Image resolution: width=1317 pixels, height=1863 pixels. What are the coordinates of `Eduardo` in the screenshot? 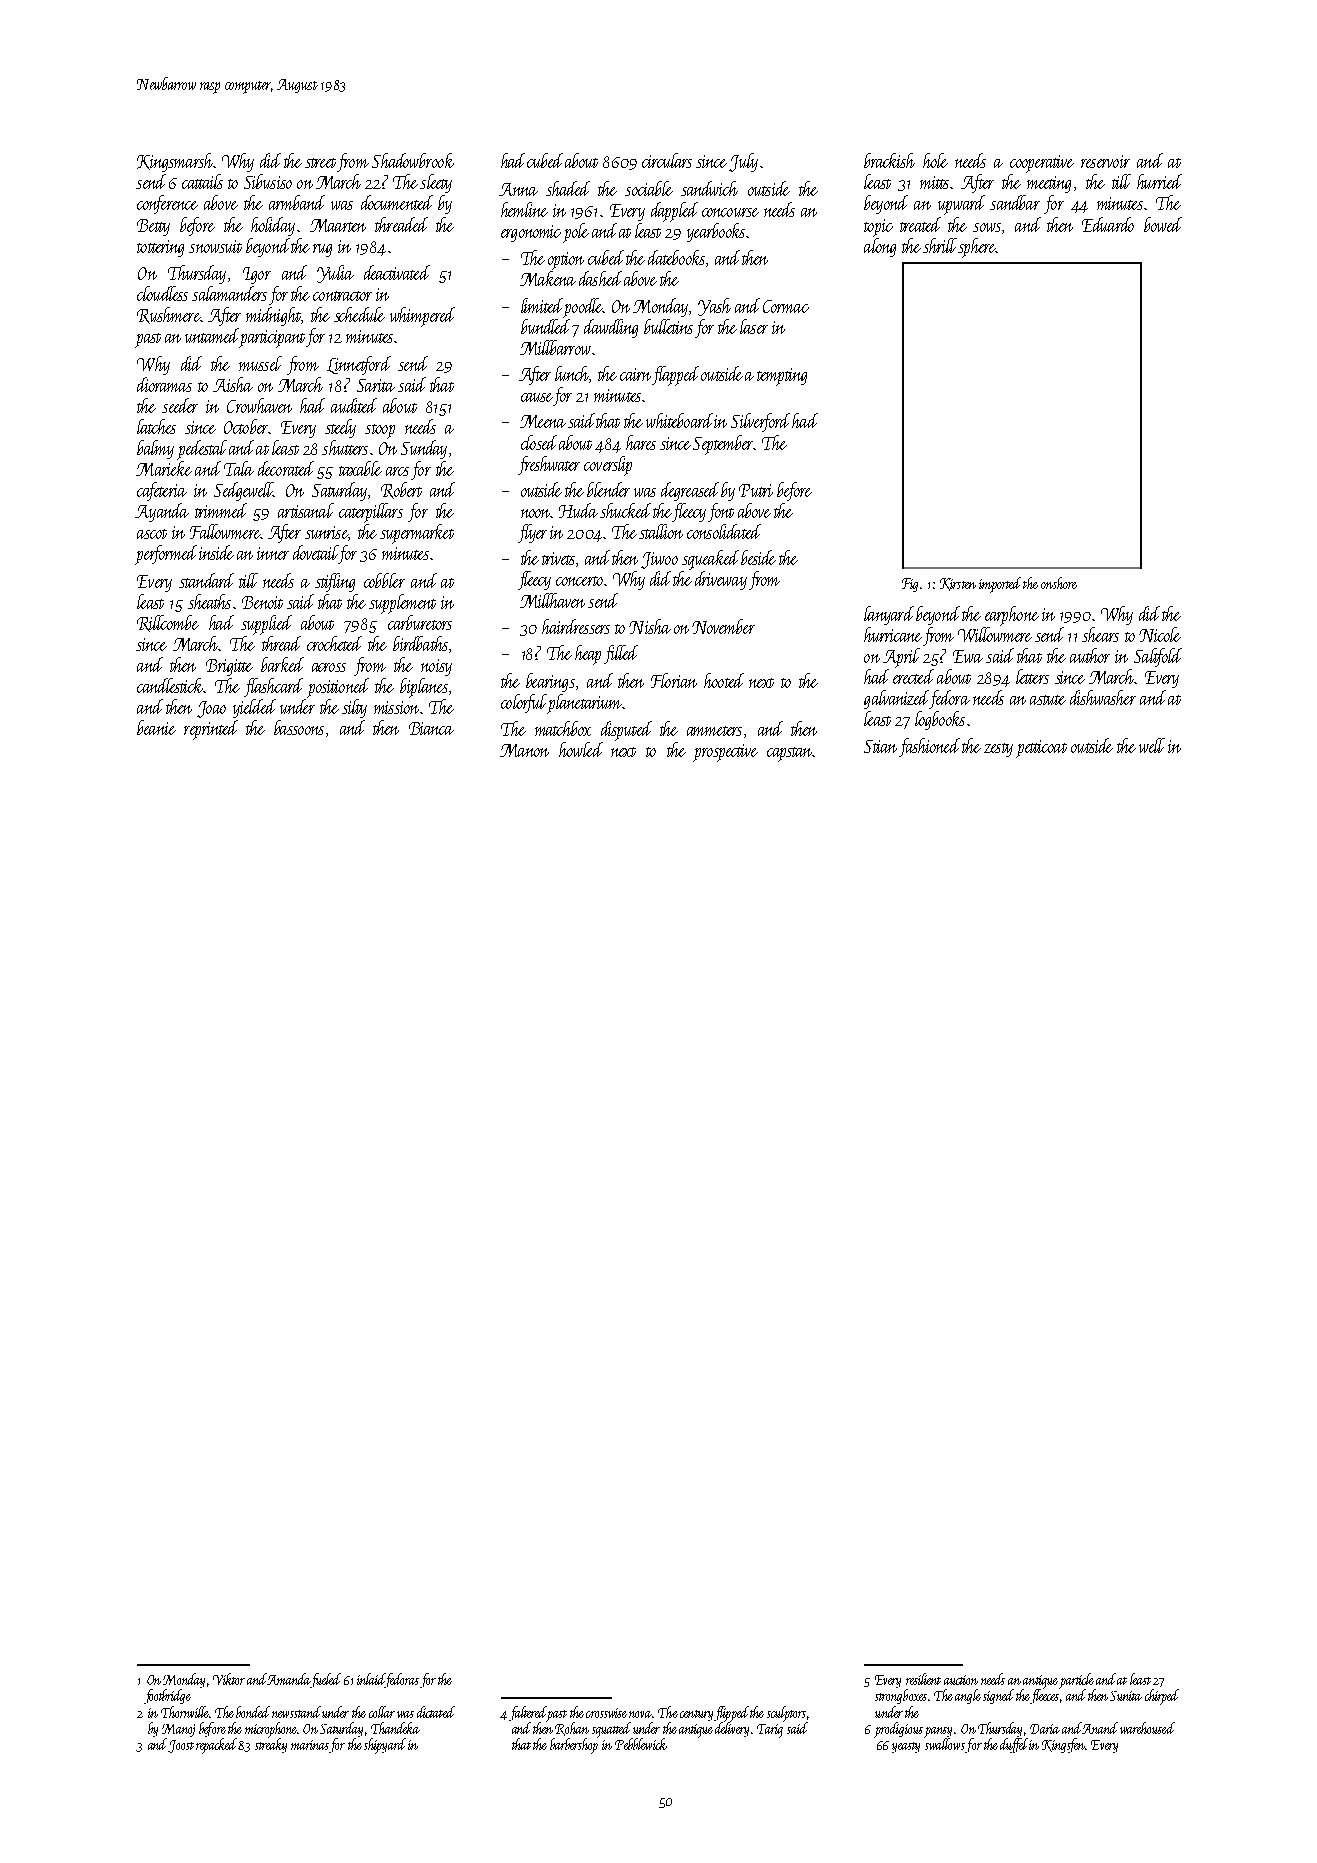 It's located at (1108, 224).
